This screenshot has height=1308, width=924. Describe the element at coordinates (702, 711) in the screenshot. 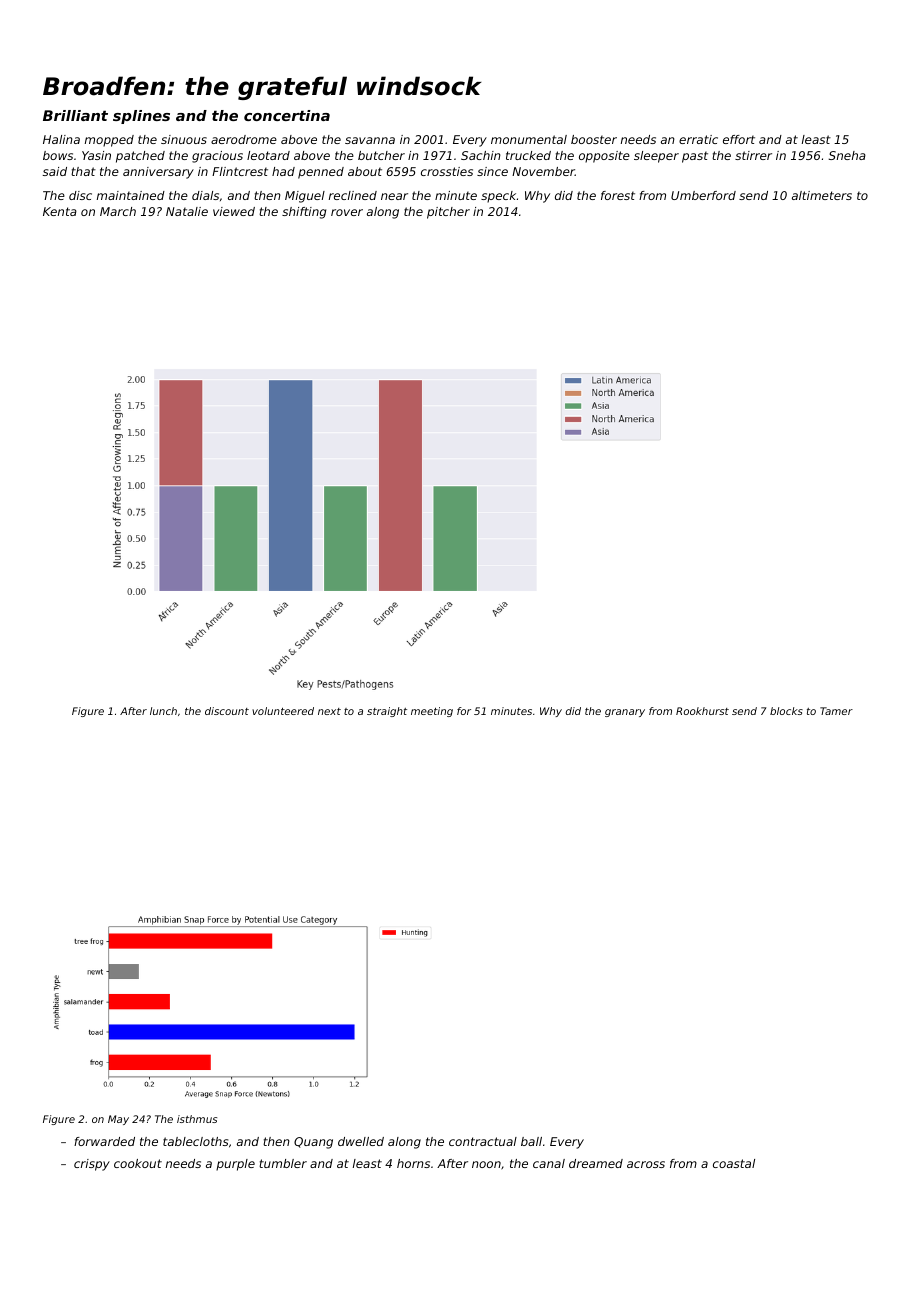

I see `Rookhurst` at that location.
